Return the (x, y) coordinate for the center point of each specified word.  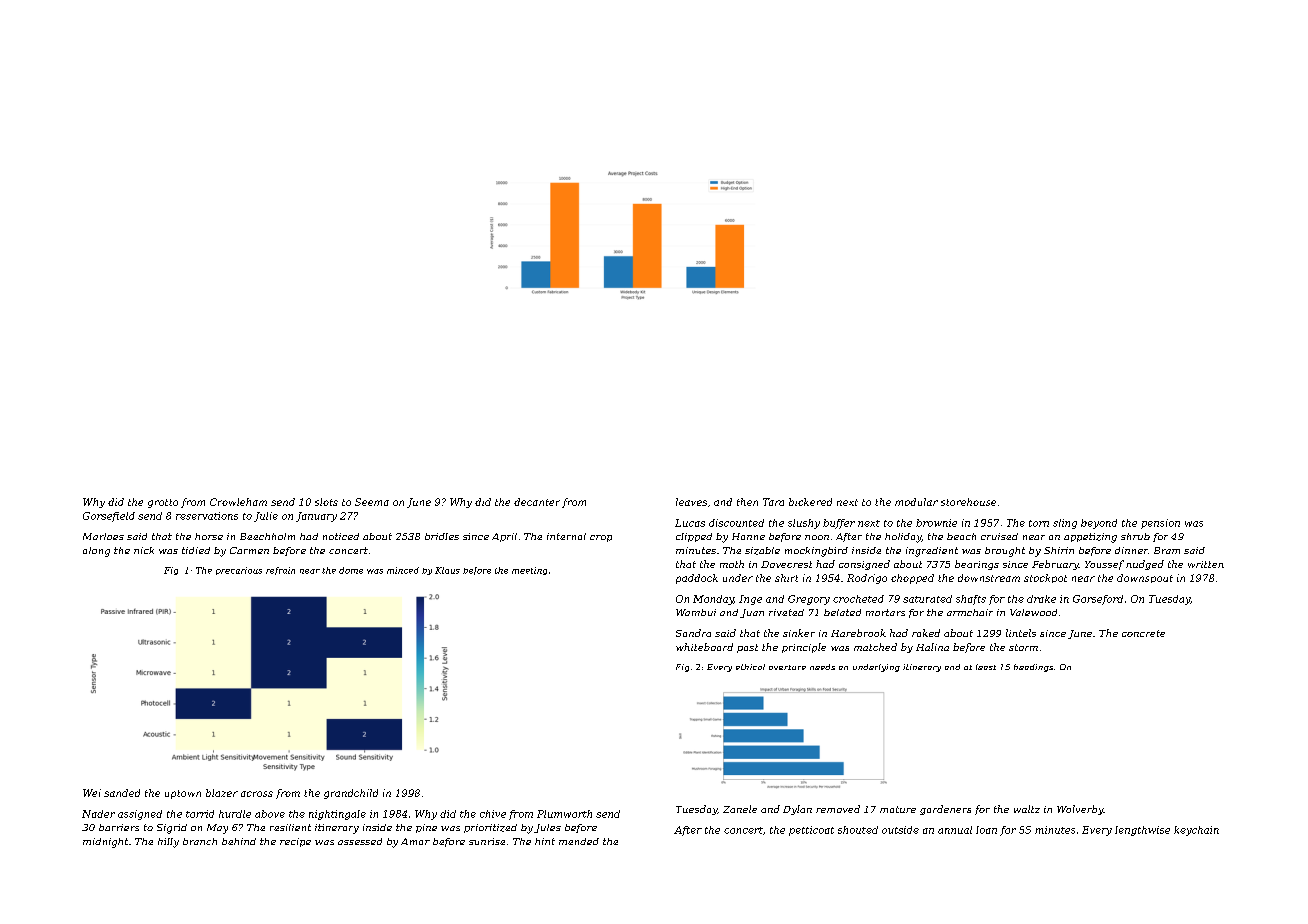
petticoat (811, 831)
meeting (529, 571)
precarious (239, 571)
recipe (295, 842)
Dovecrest (786, 564)
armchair (970, 612)
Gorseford (1098, 600)
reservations (207, 516)
